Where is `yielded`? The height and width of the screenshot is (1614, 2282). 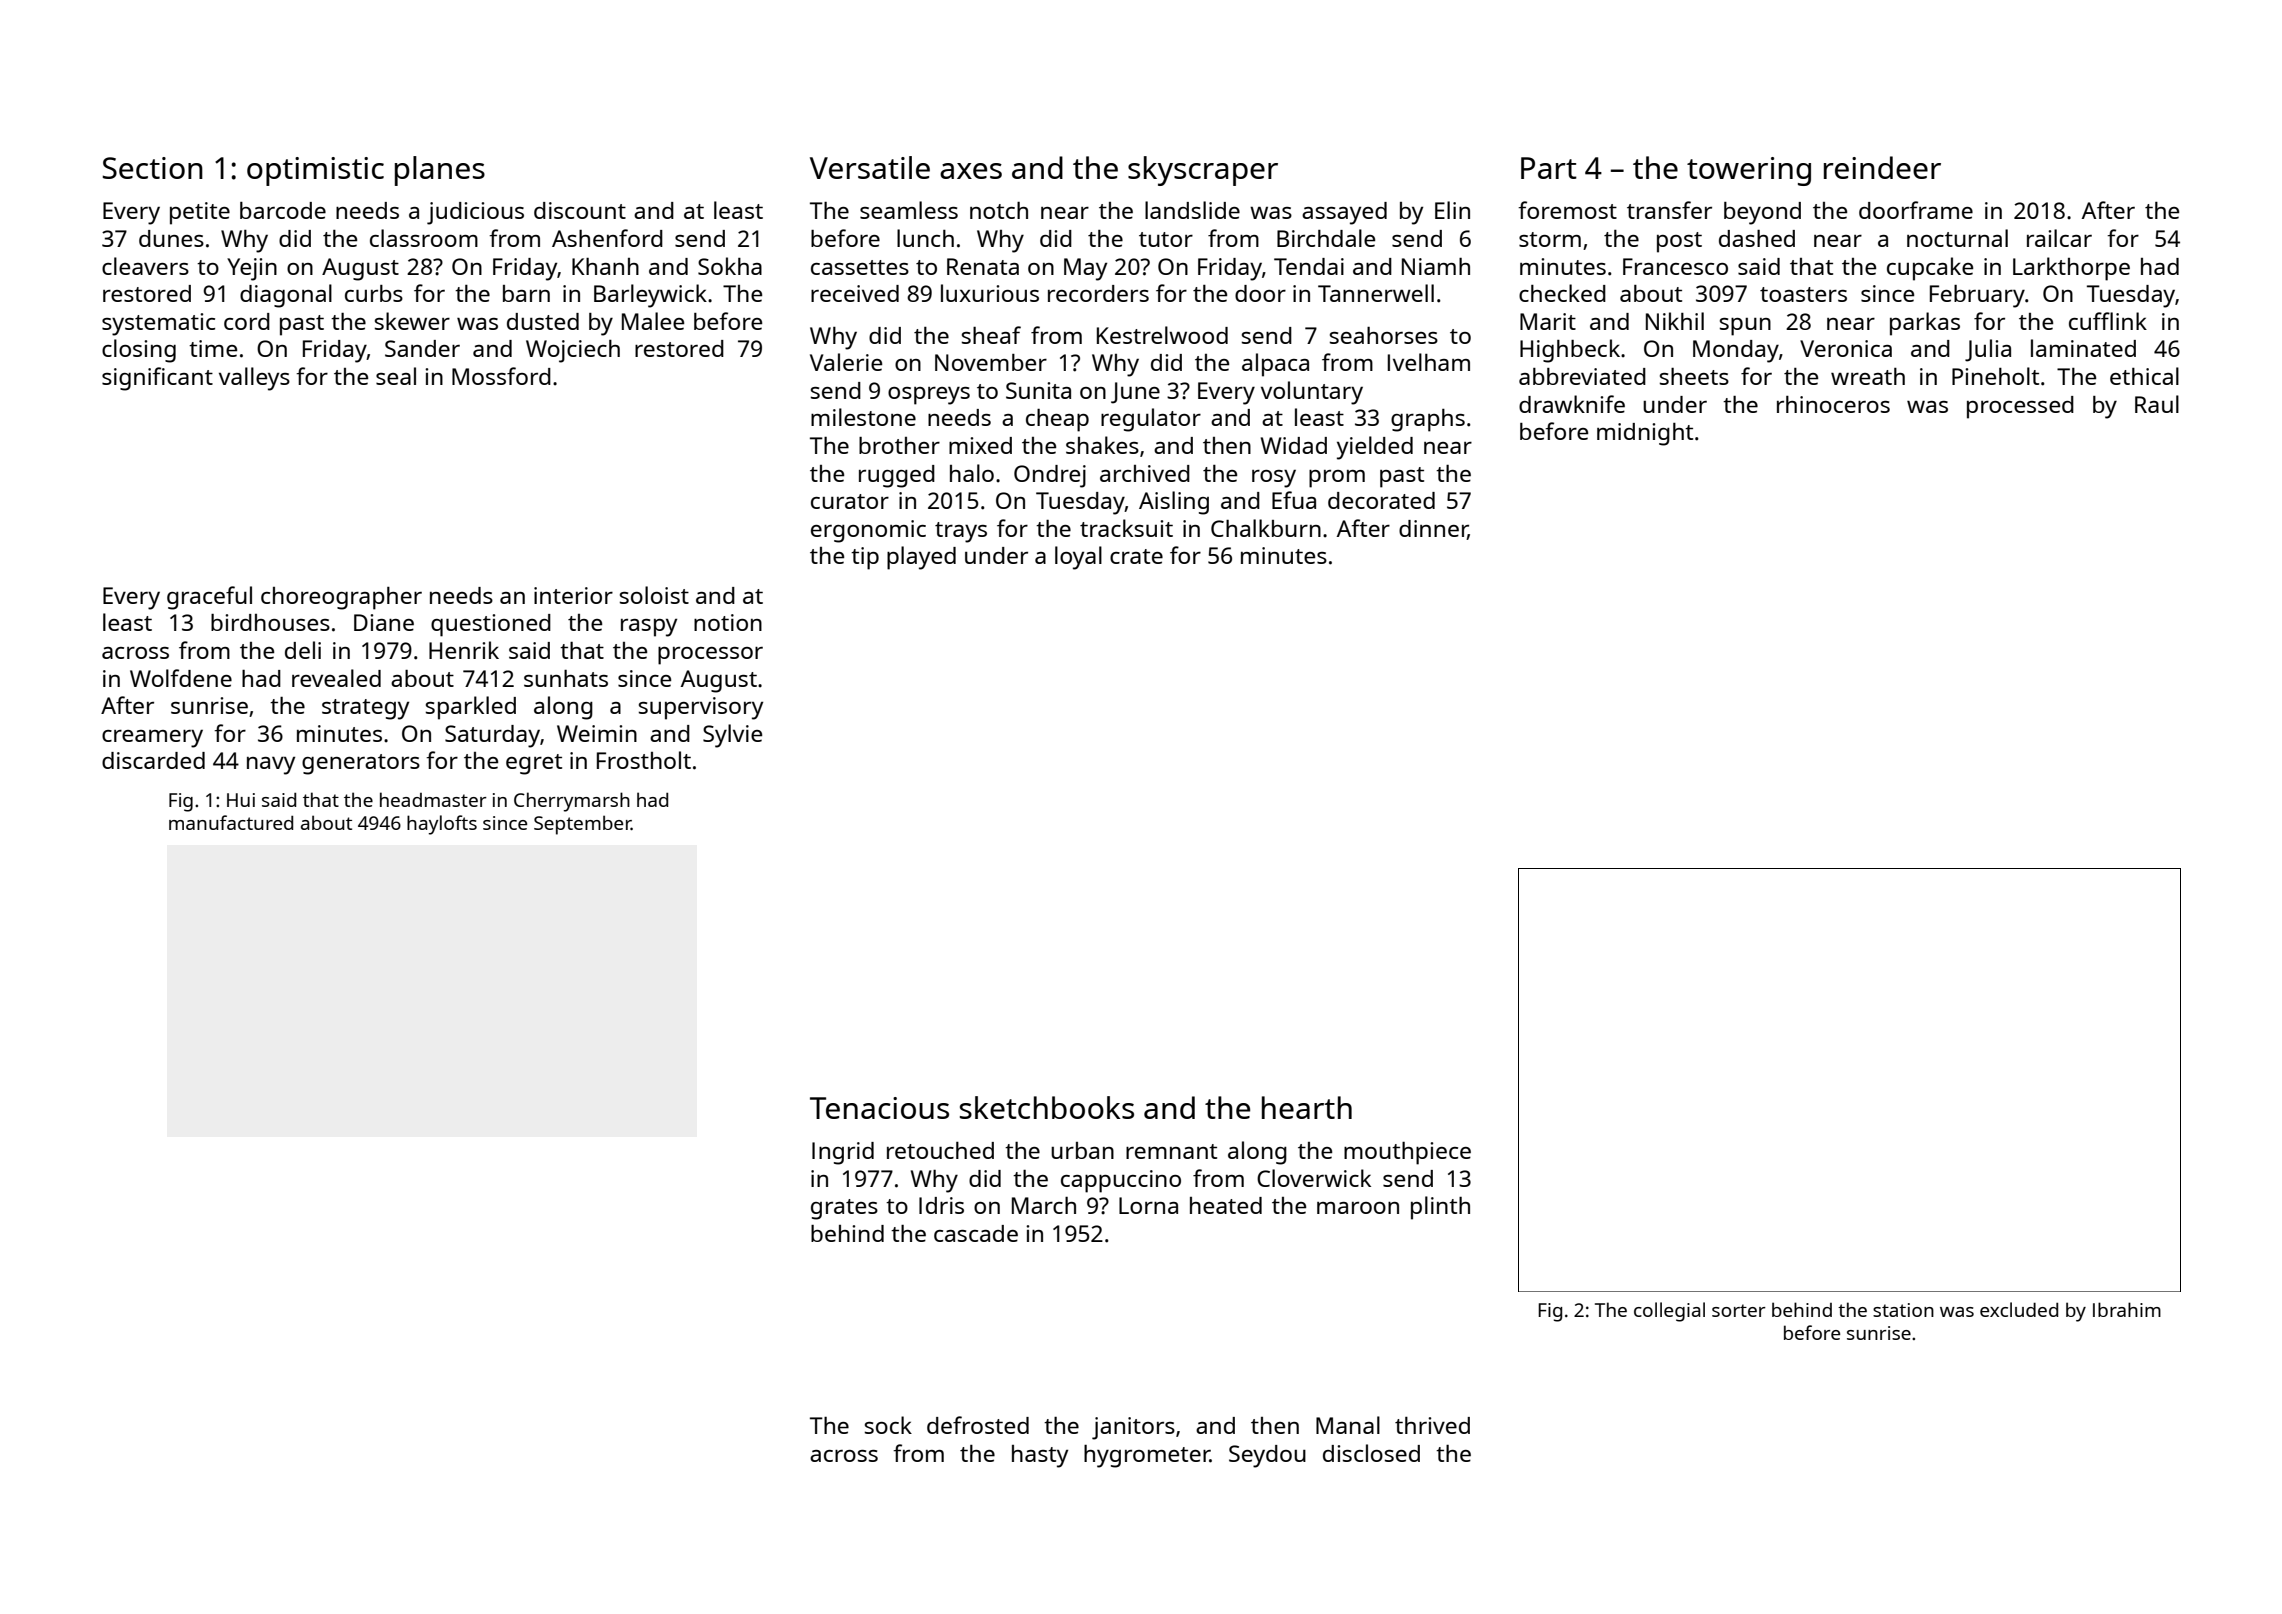 yielded is located at coordinates (1375, 448).
